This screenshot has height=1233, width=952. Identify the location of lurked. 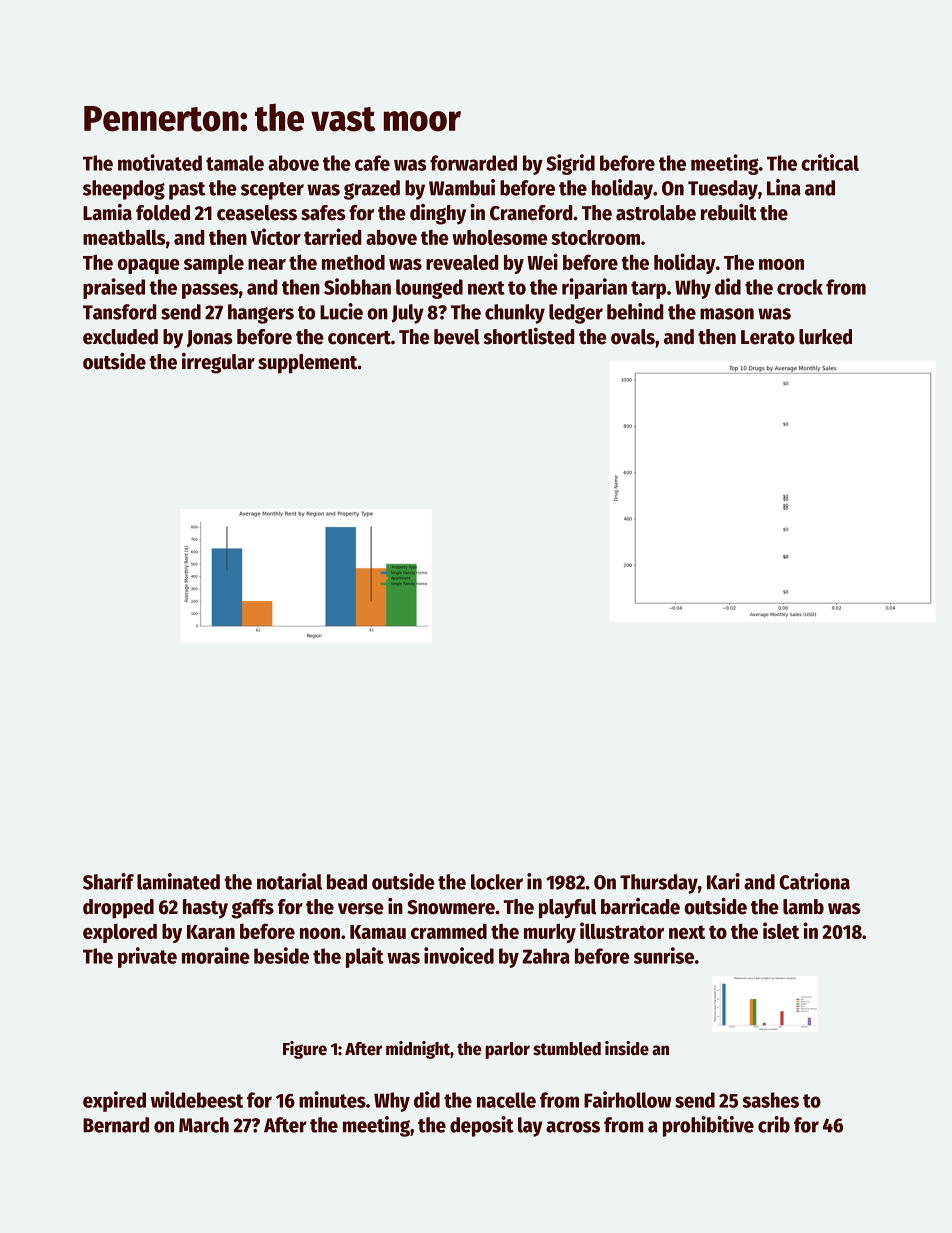
(825, 337).
